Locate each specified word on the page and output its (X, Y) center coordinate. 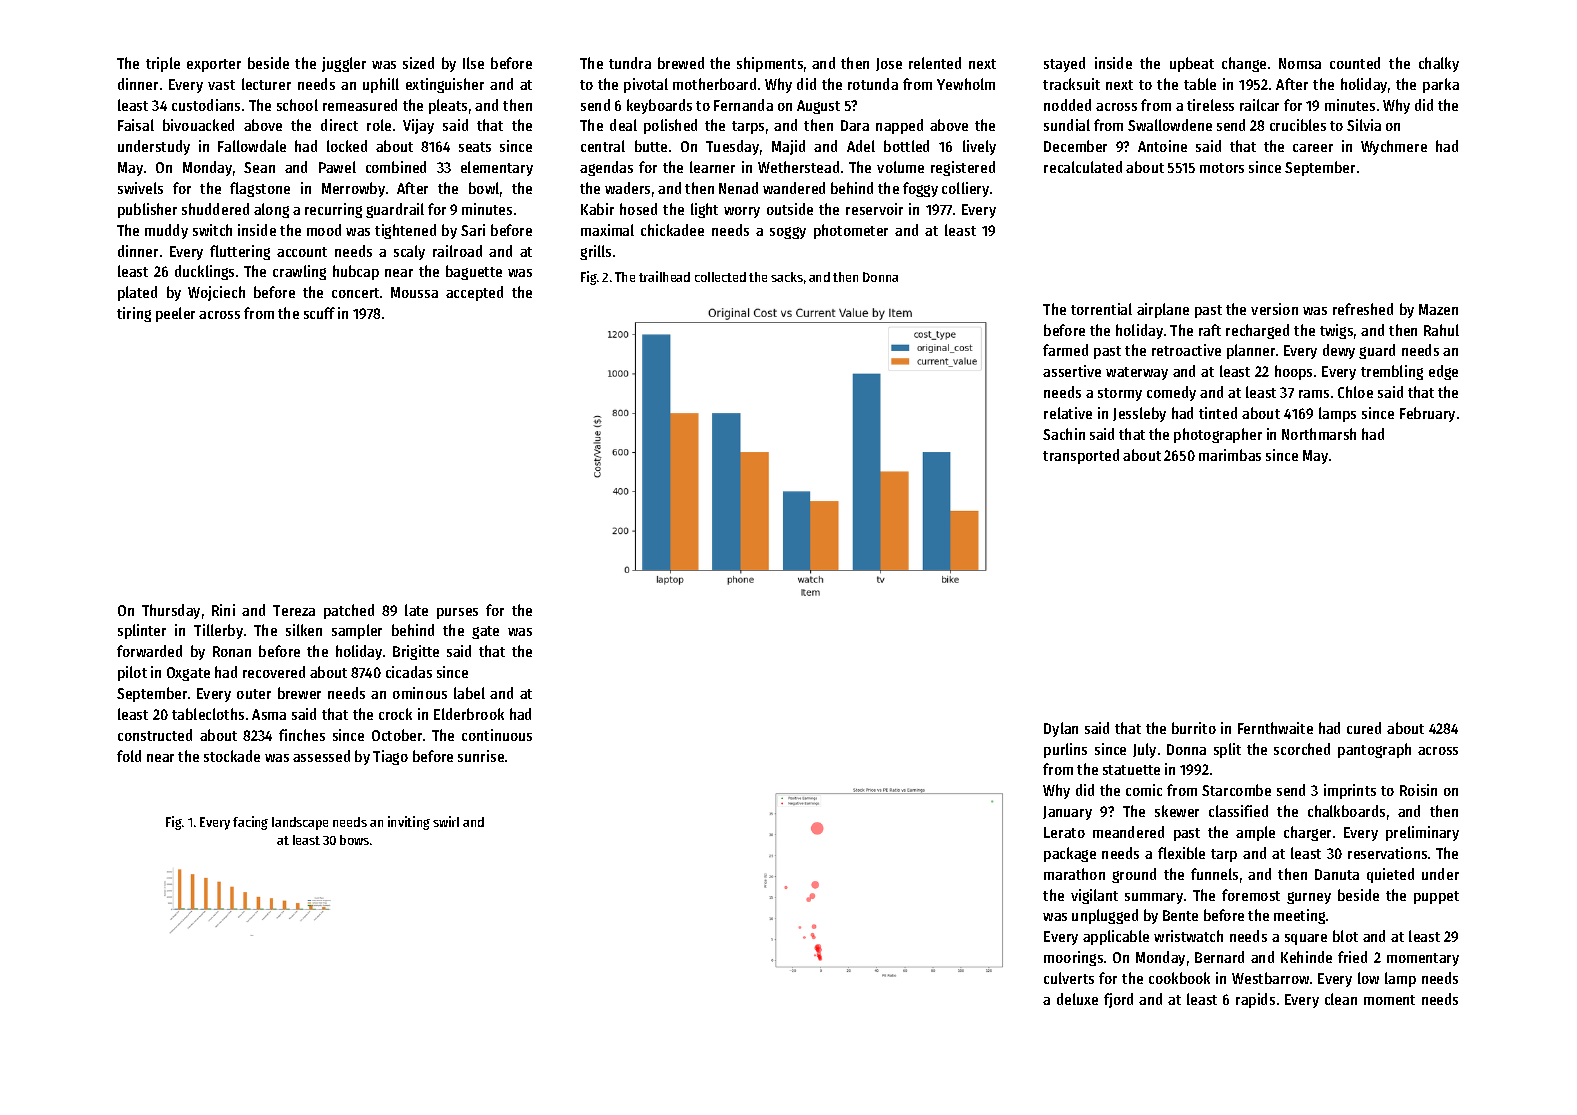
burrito (1194, 728)
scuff (319, 313)
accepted (474, 293)
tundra (630, 63)
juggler (344, 64)
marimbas (1230, 455)
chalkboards (1346, 811)
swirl (446, 821)
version (1274, 309)
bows (354, 840)
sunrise (481, 756)
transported (1081, 456)
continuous (497, 735)
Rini (223, 610)
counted (1355, 63)
